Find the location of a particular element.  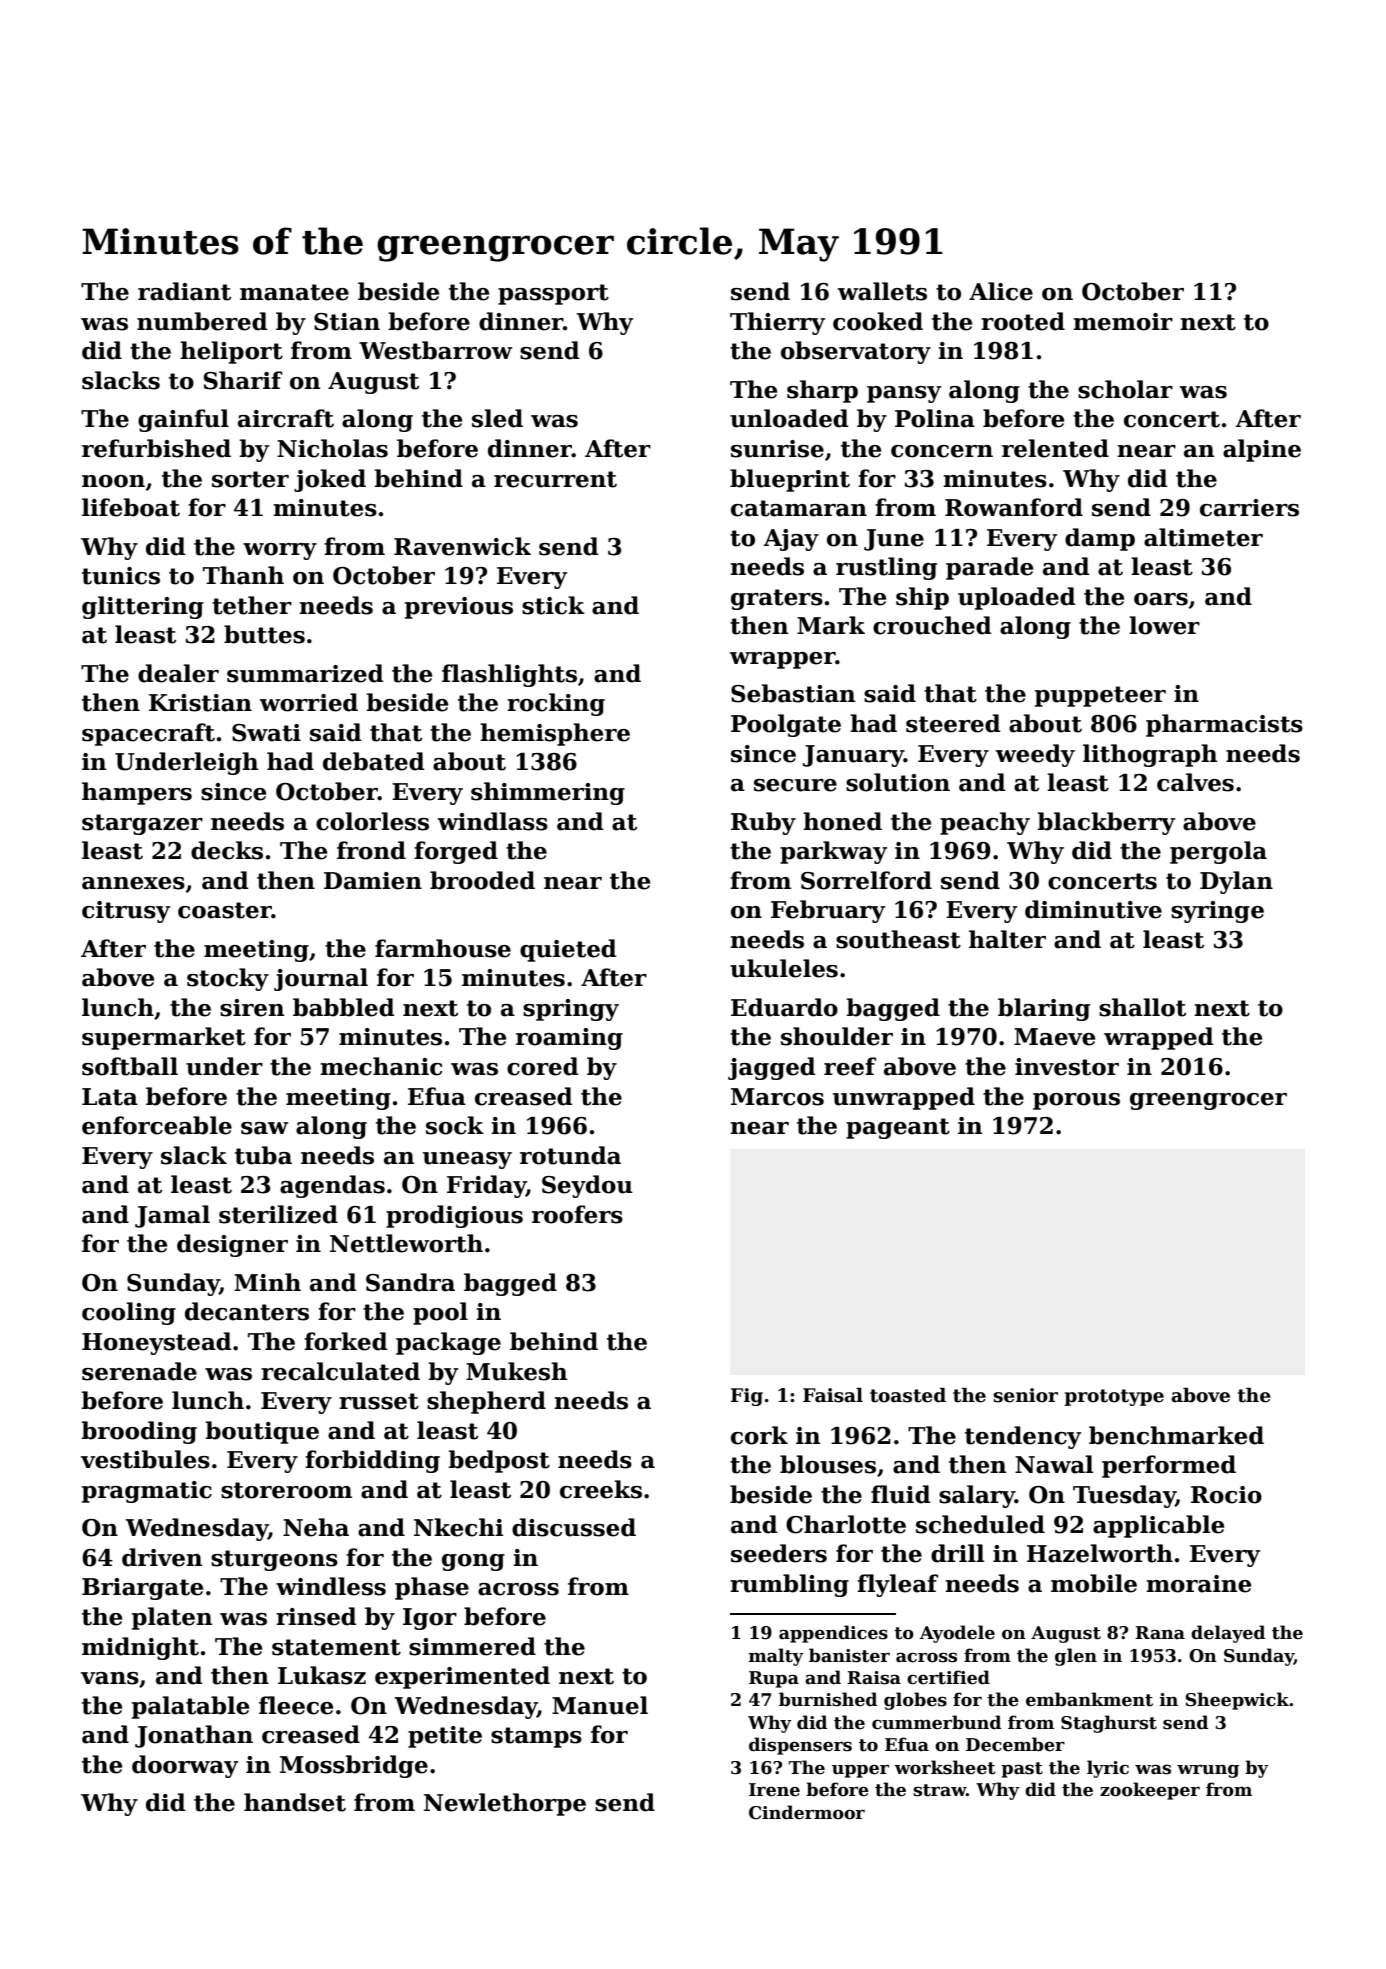

Rowanford is located at coordinates (1014, 507).
